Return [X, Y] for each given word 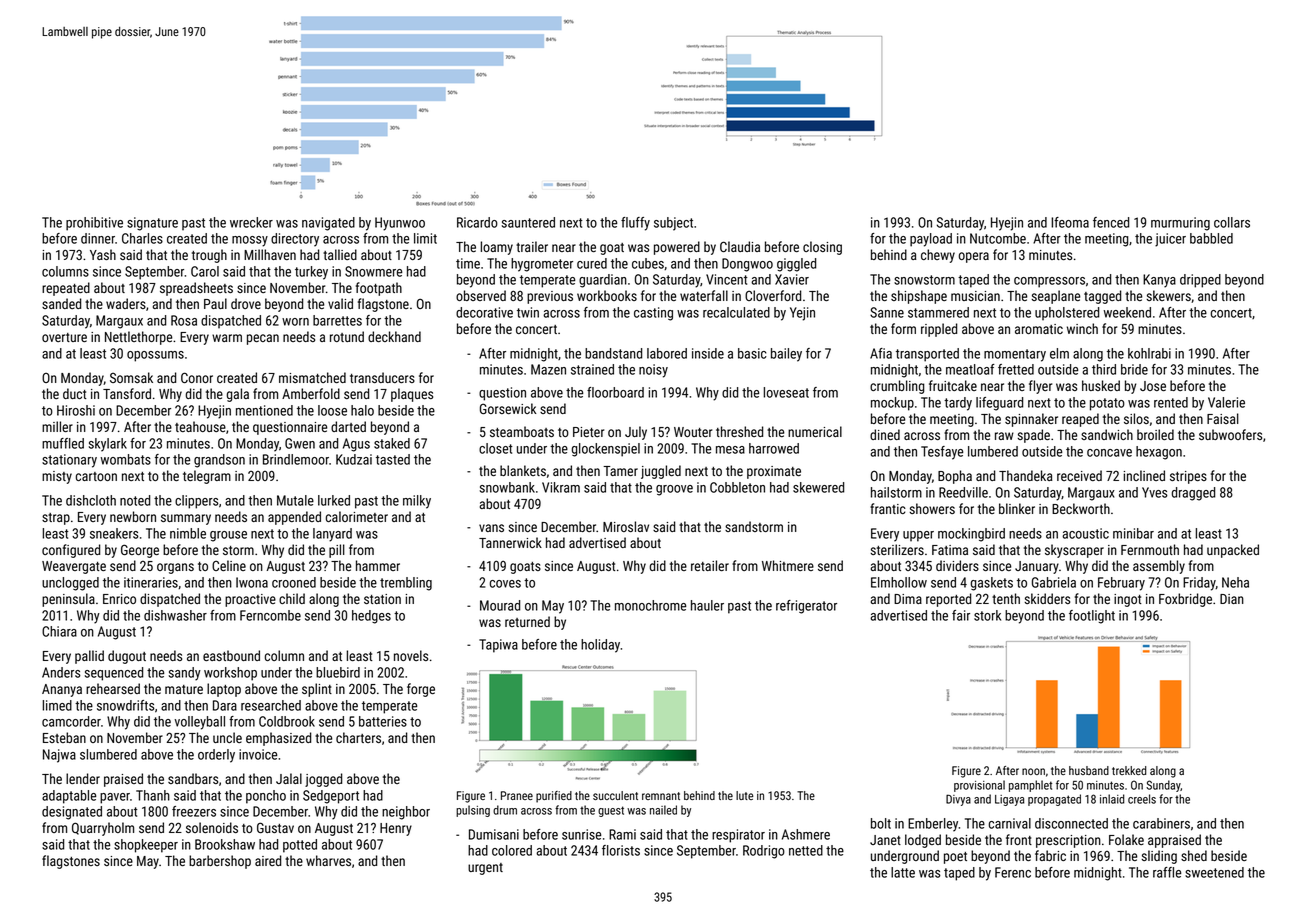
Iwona [252, 582]
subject [673, 224]
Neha [1235, 582]
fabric [1050, 855]
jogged [323, 780]
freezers [194, 811]
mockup [892, 404]
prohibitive [94, 224]
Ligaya [1009, 800]
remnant [661, 796]
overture [64, 337]
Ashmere [806, 834]
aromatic [1039, 329]
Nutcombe [998, 238]
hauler [707, 605]
